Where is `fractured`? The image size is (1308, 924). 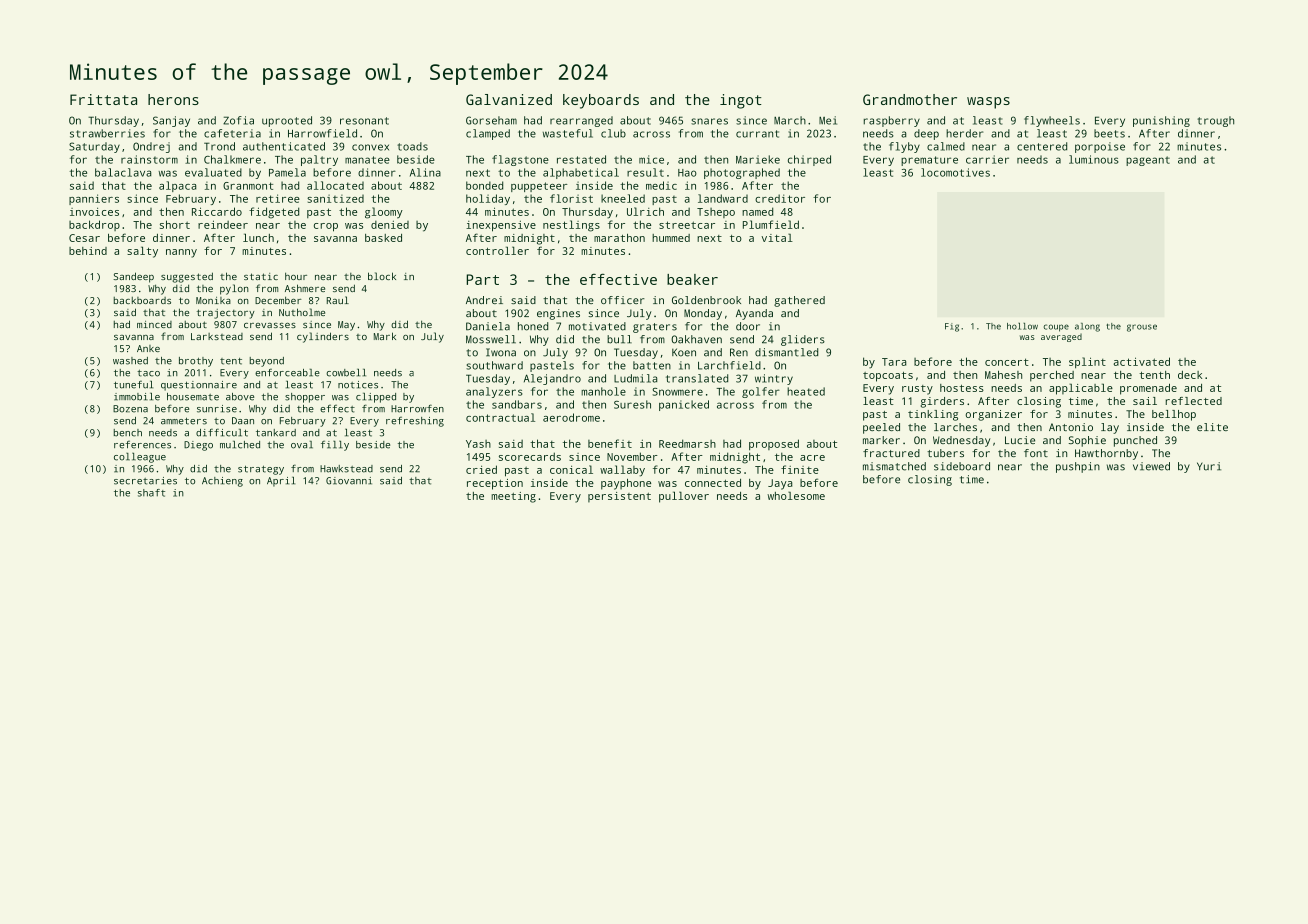
fractured is located at coordinates (891, 453).
